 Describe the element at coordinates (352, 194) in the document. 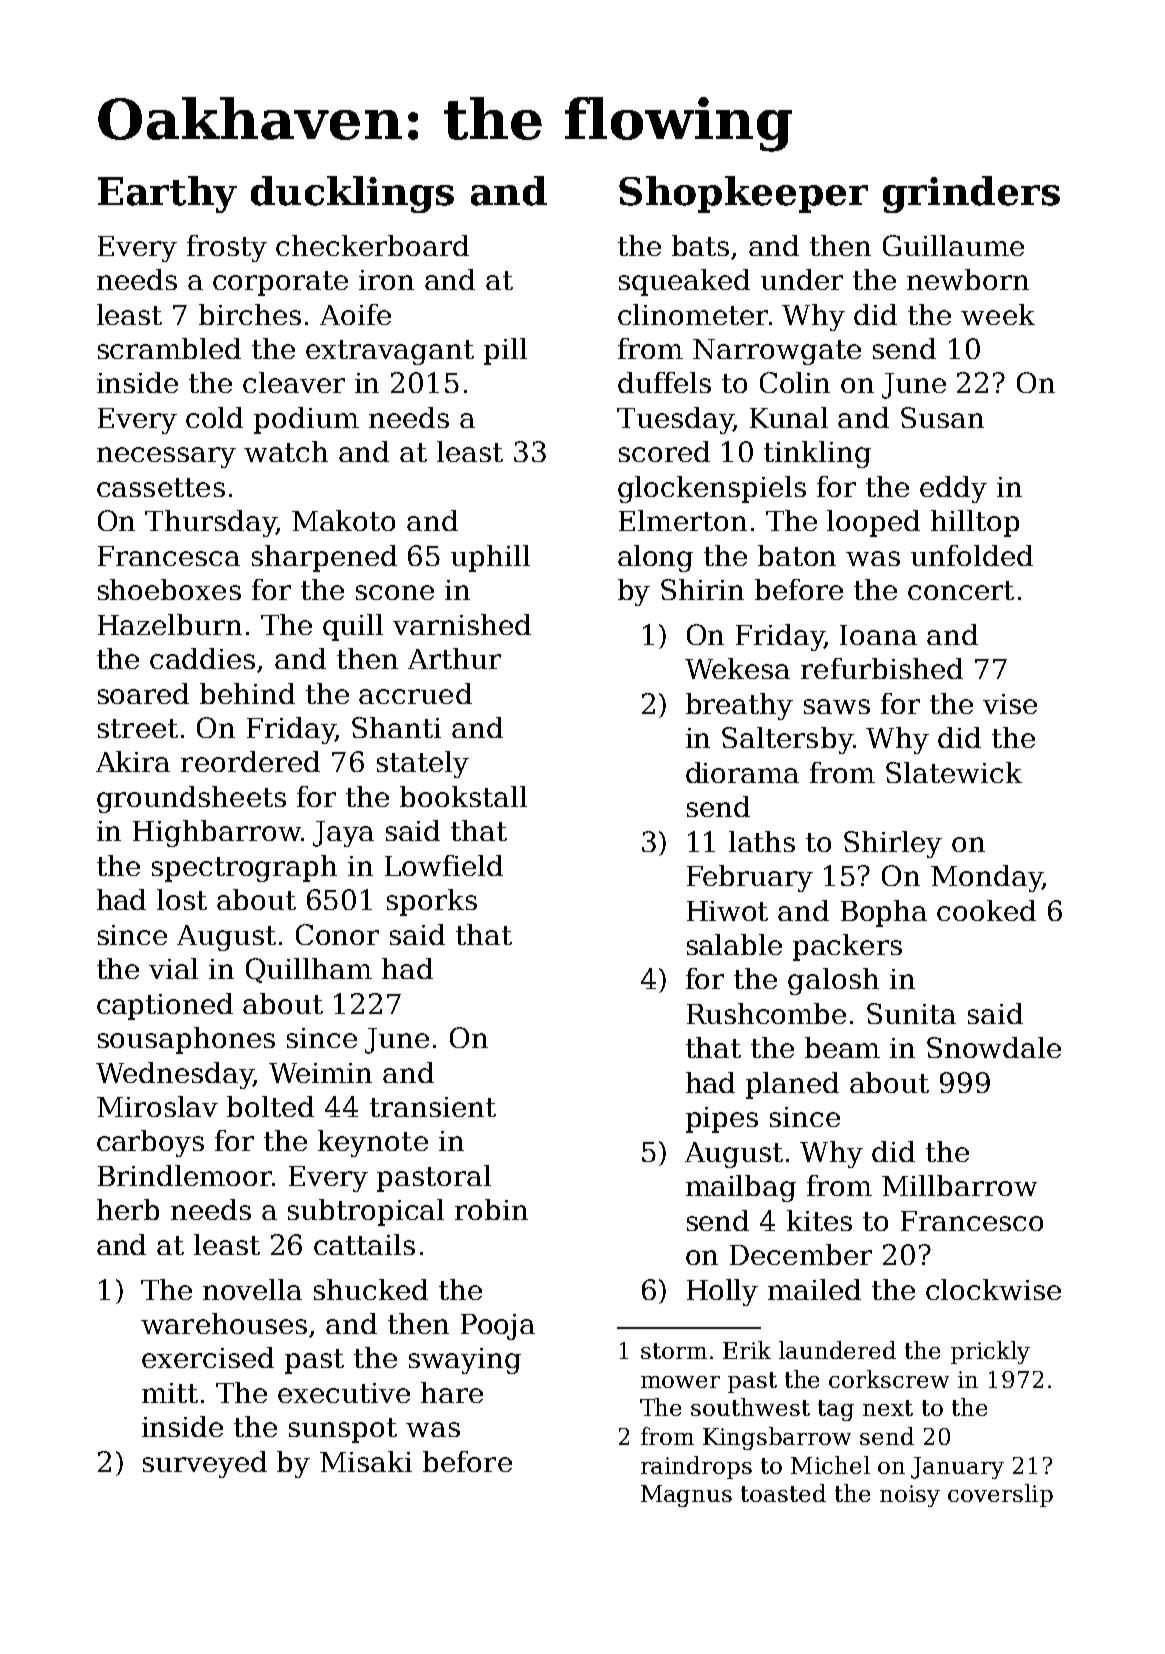

I see `ducklings` at that location.
